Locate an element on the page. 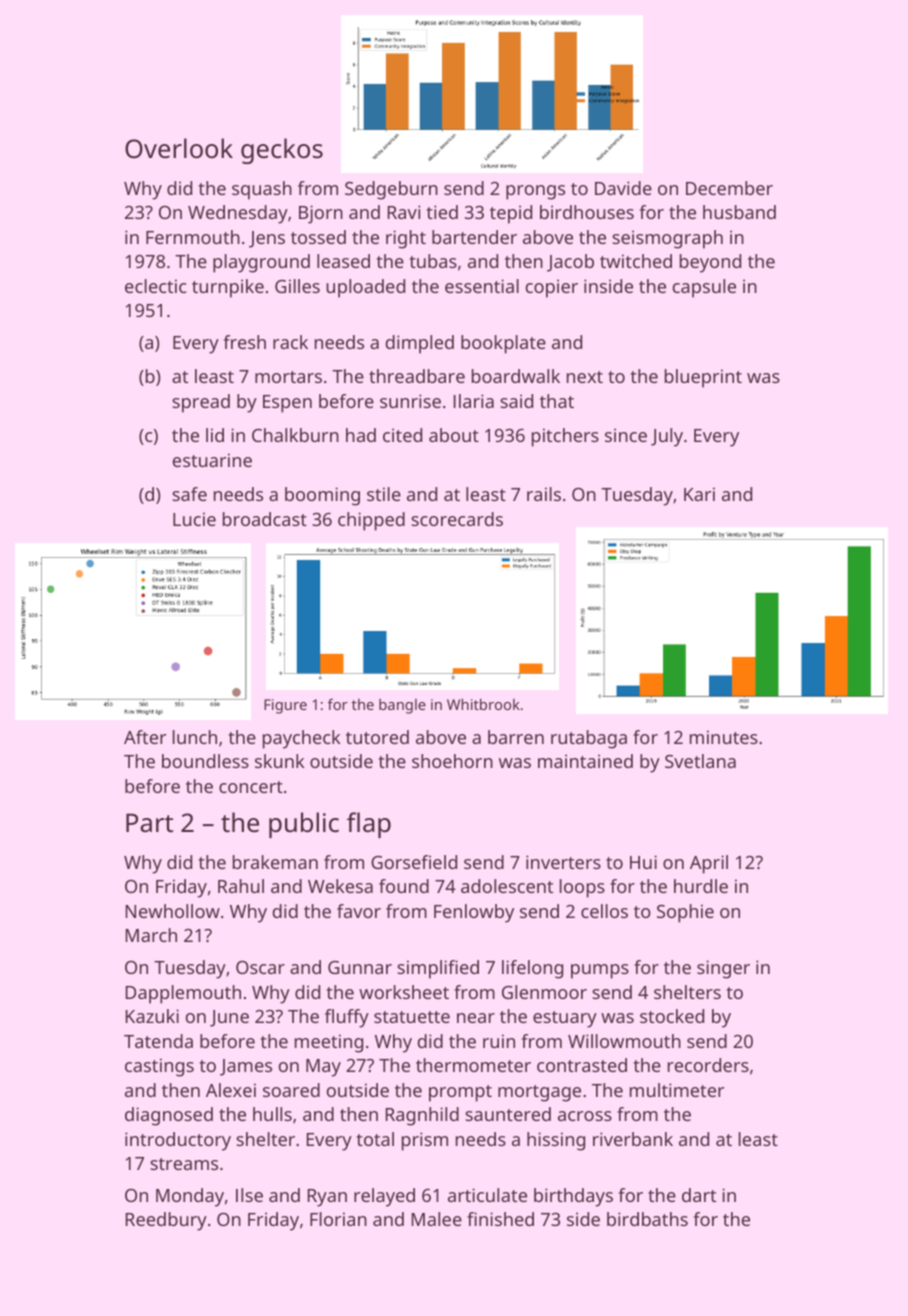 This page has height=1316, width=908. Fernmouth is located at coordinates (193, 237).
